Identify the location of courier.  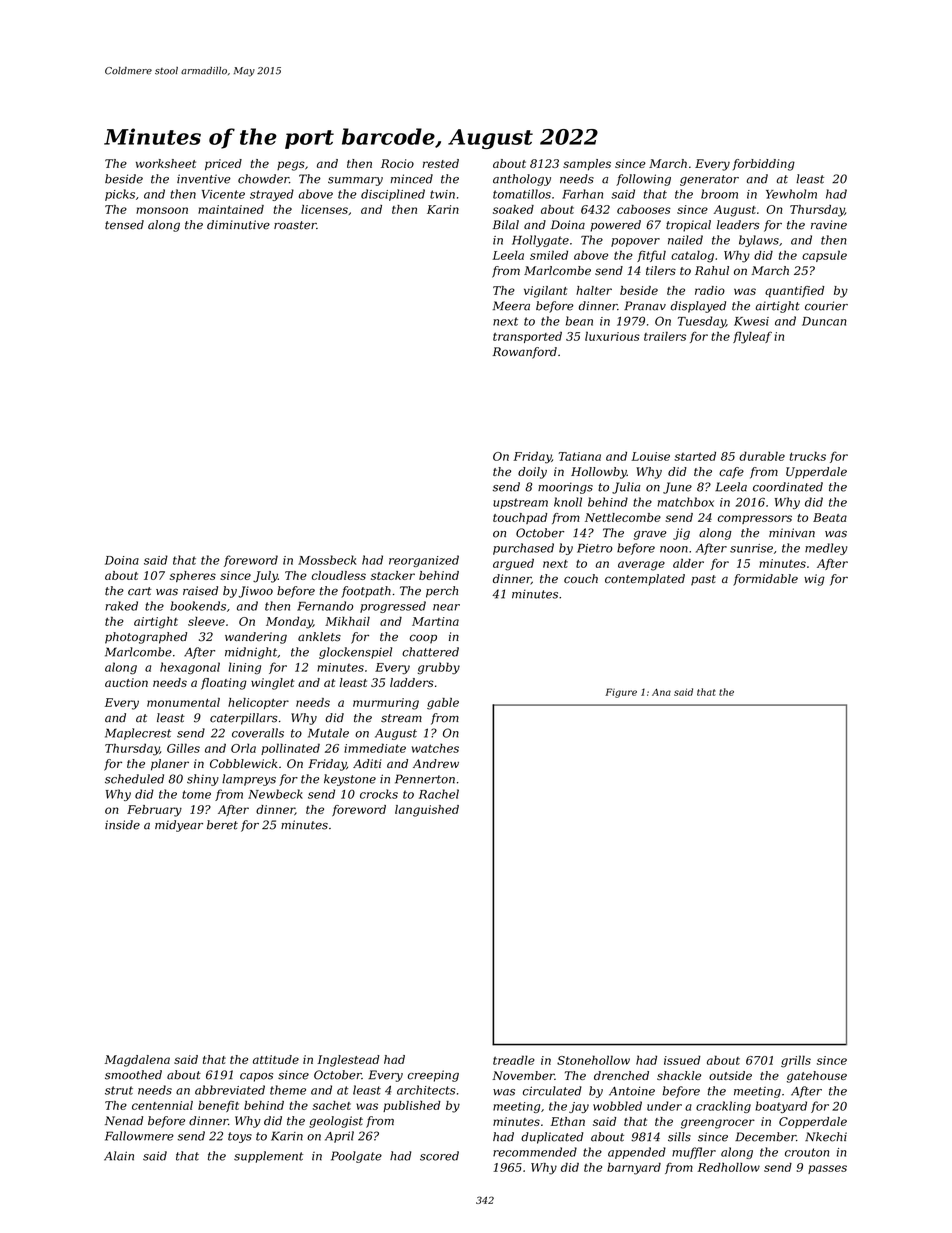
(826, 306).
